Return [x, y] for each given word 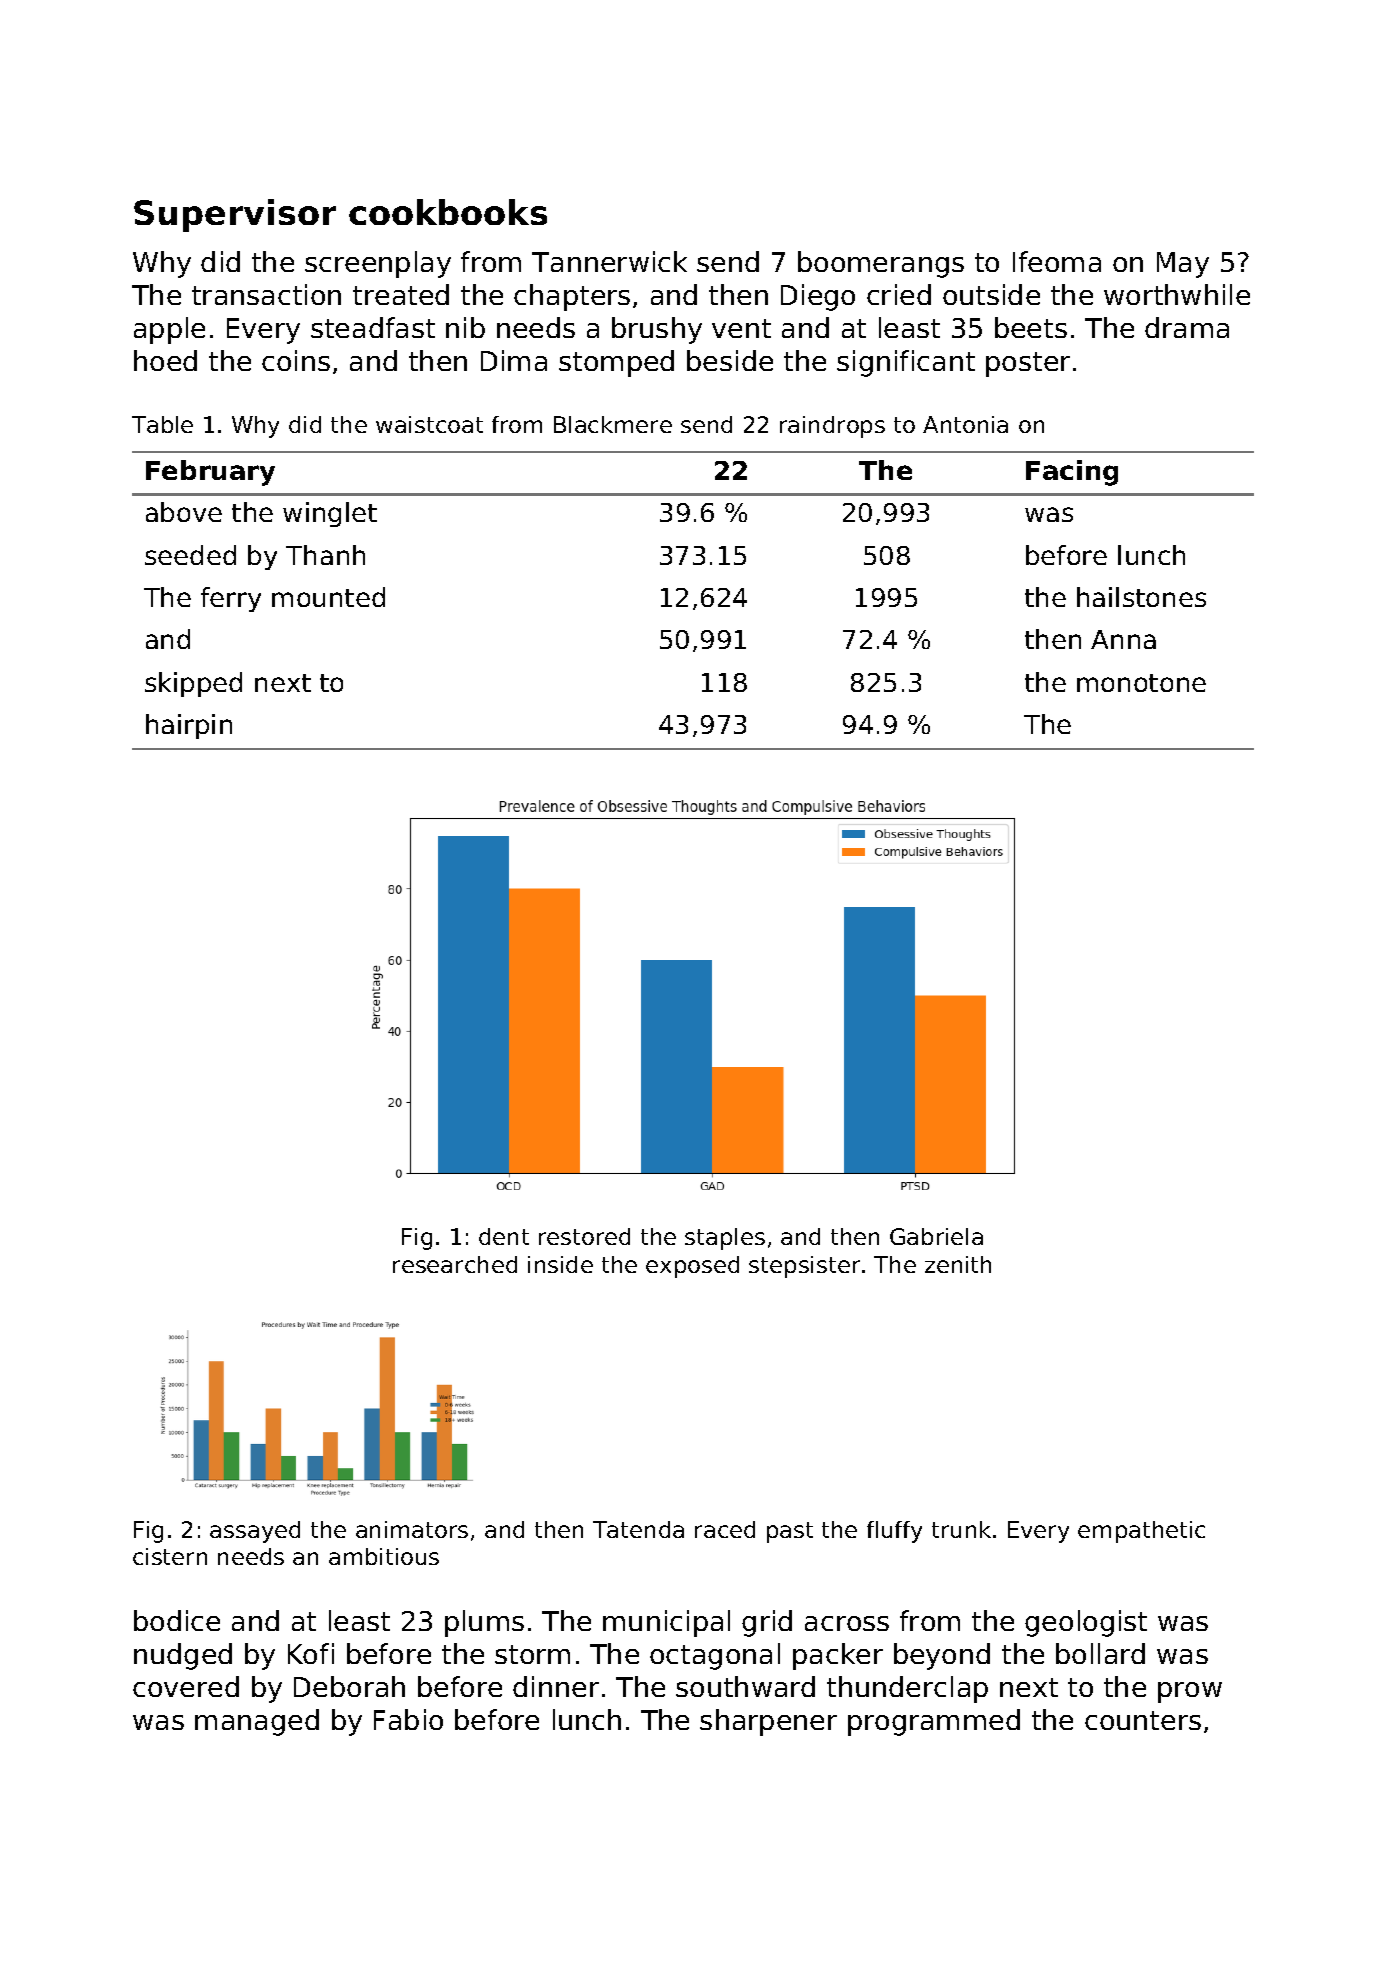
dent [504, 1236]
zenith [958, 1264]
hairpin [189, 726]
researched [455, 1264]
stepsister [804, 1267]
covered [186, 1686]
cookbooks [448, 212]
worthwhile [1177, 294]
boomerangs [881, 264]
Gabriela [936, 1236]
